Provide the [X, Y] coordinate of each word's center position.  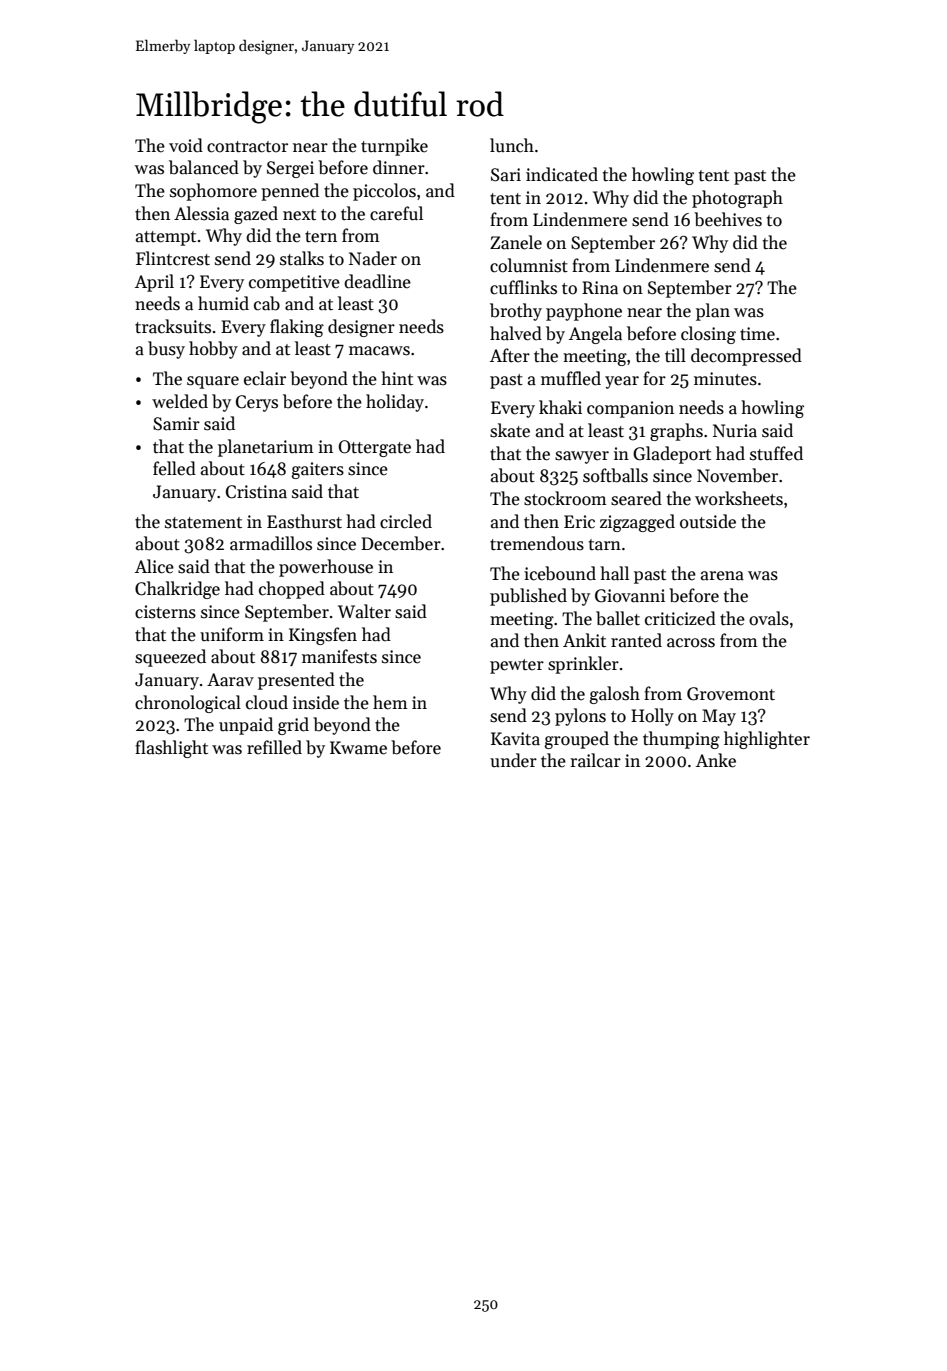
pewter [517, 666]
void [186, 145]
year [622, 382]
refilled [274, 747]
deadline [377, 281]
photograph [737, 199]
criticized [680, 618]
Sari [506, 175]
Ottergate [374, 448]
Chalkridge [177, 590]
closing [708, 335]
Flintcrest [173, 258]
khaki [560, 407]
